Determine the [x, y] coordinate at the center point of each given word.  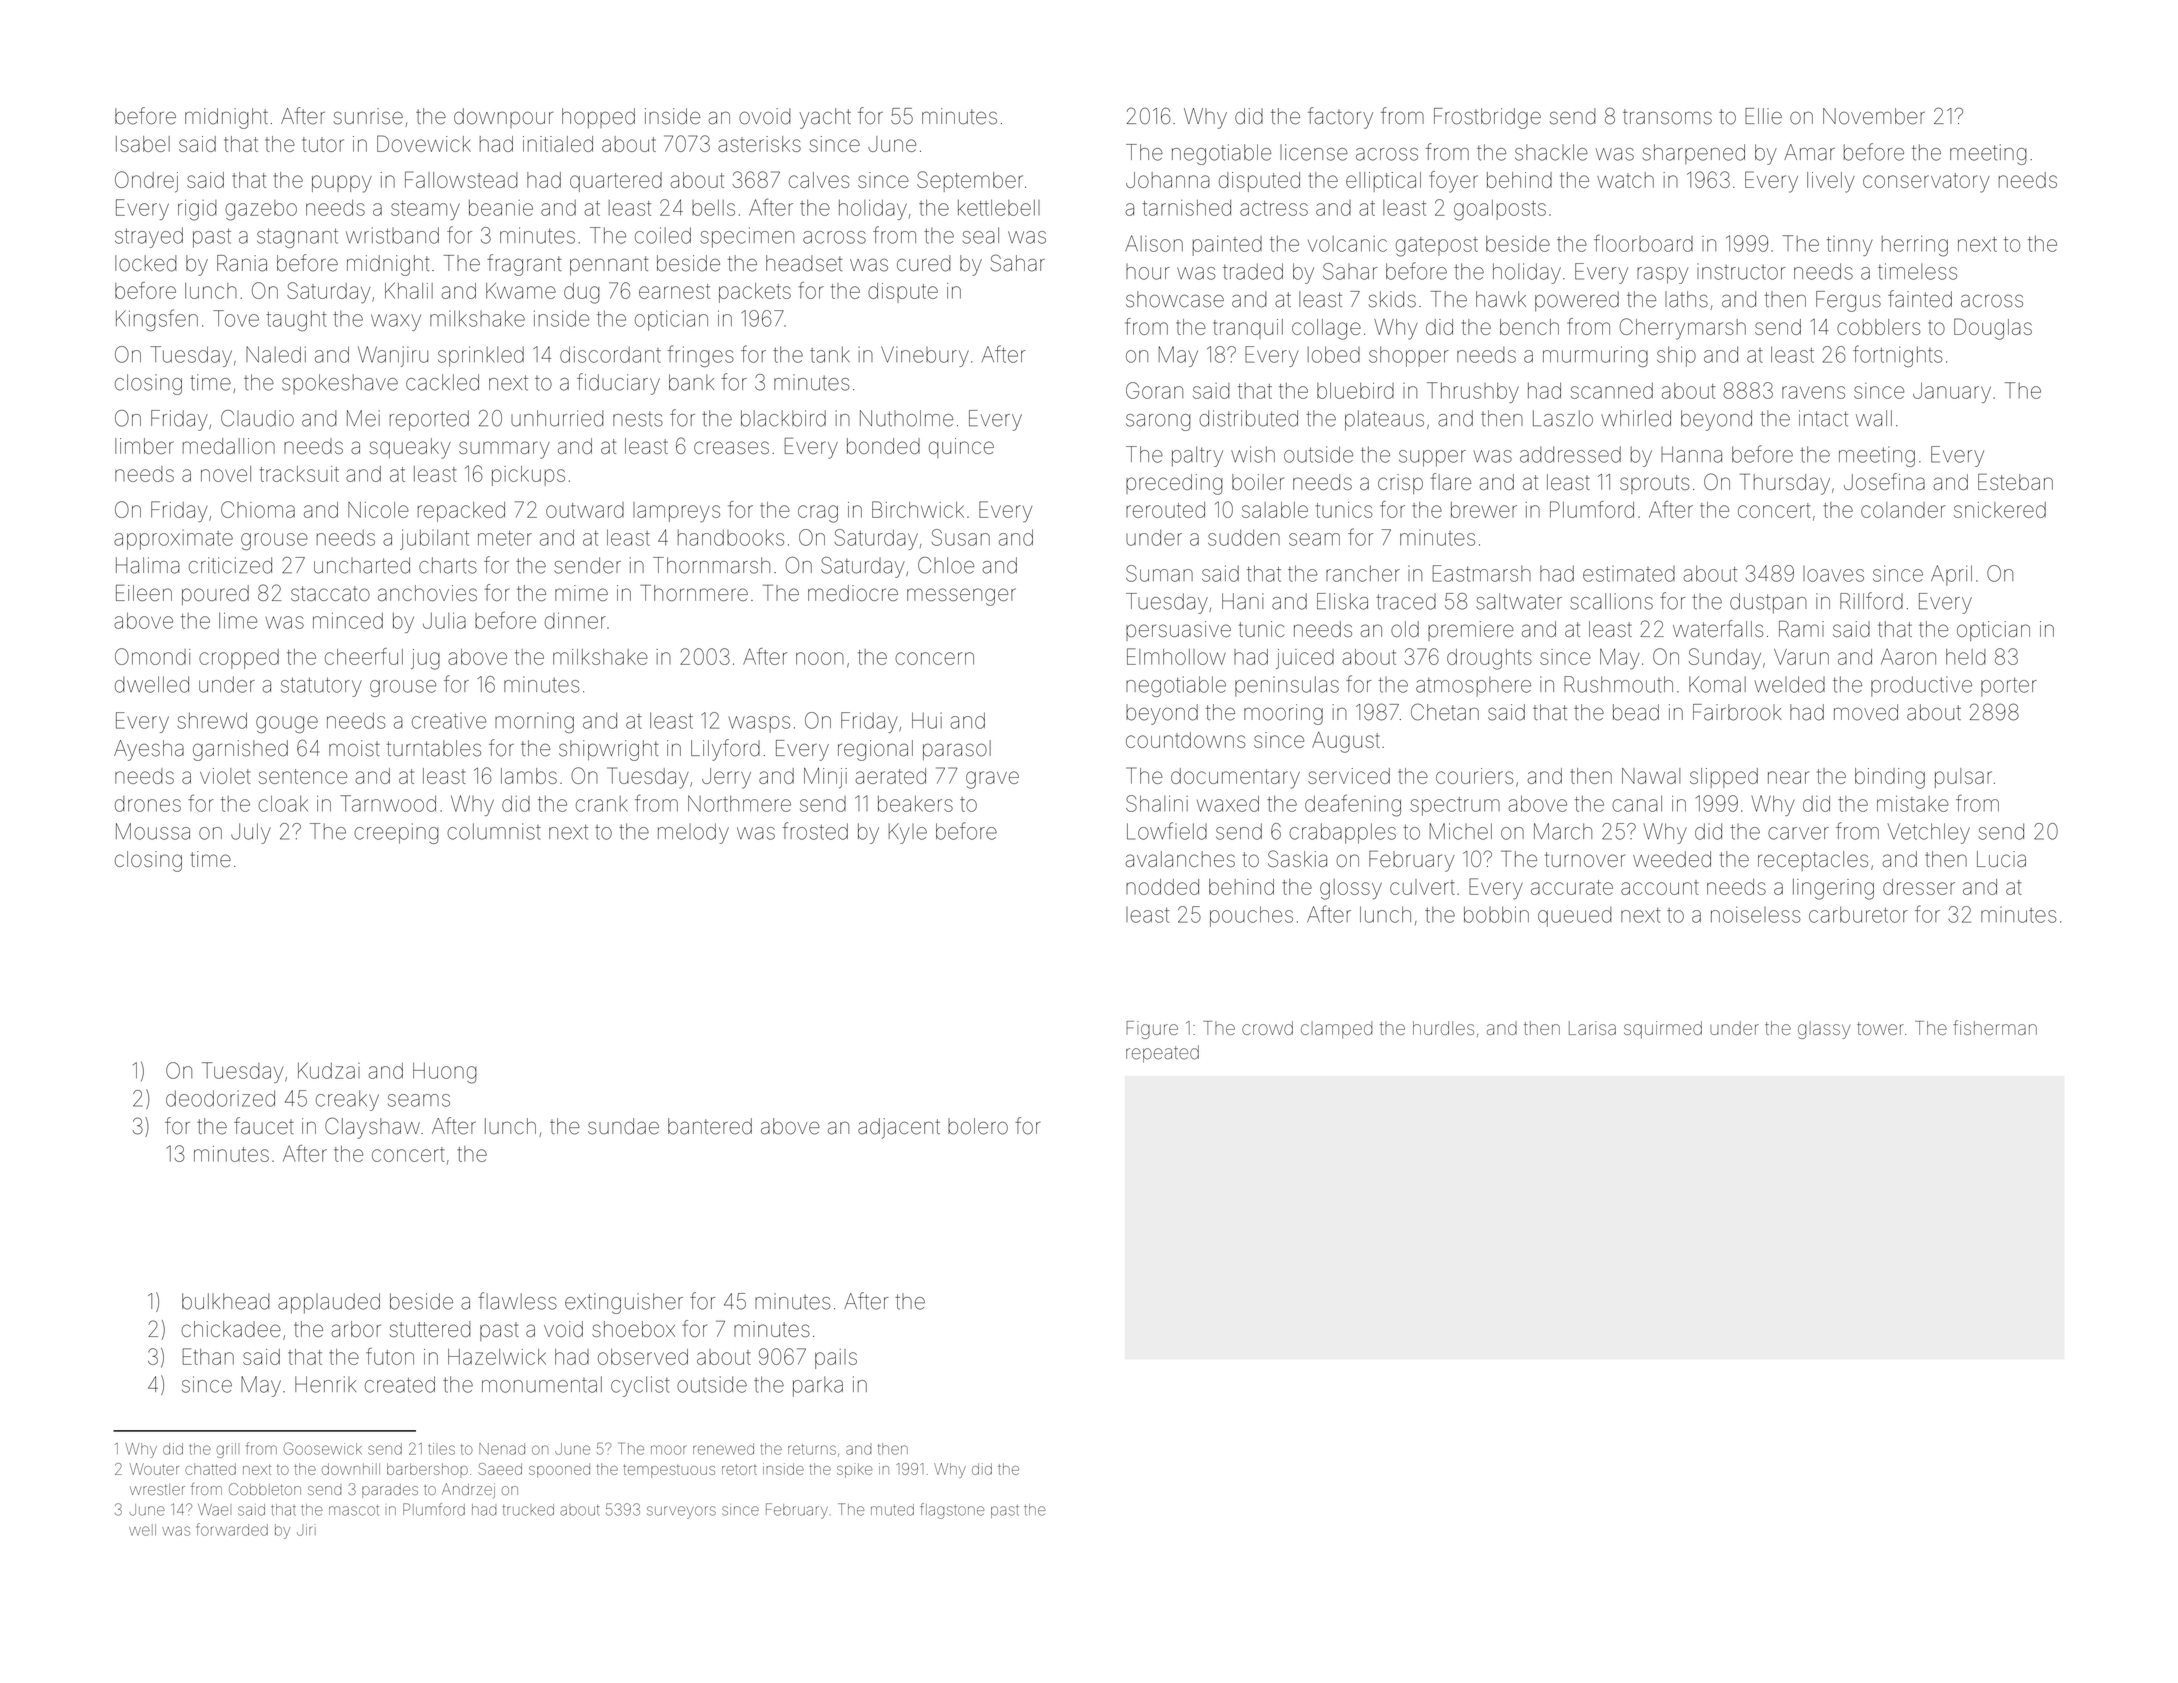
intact [1823, 418]
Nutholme [906, 418]
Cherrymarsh [1683, 329]
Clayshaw [372, 1128]
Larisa [1592, 1028]
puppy [342, 184]
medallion [229, 446]
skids [1392, 299]
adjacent [899, 1128]
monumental [542, 1384]
